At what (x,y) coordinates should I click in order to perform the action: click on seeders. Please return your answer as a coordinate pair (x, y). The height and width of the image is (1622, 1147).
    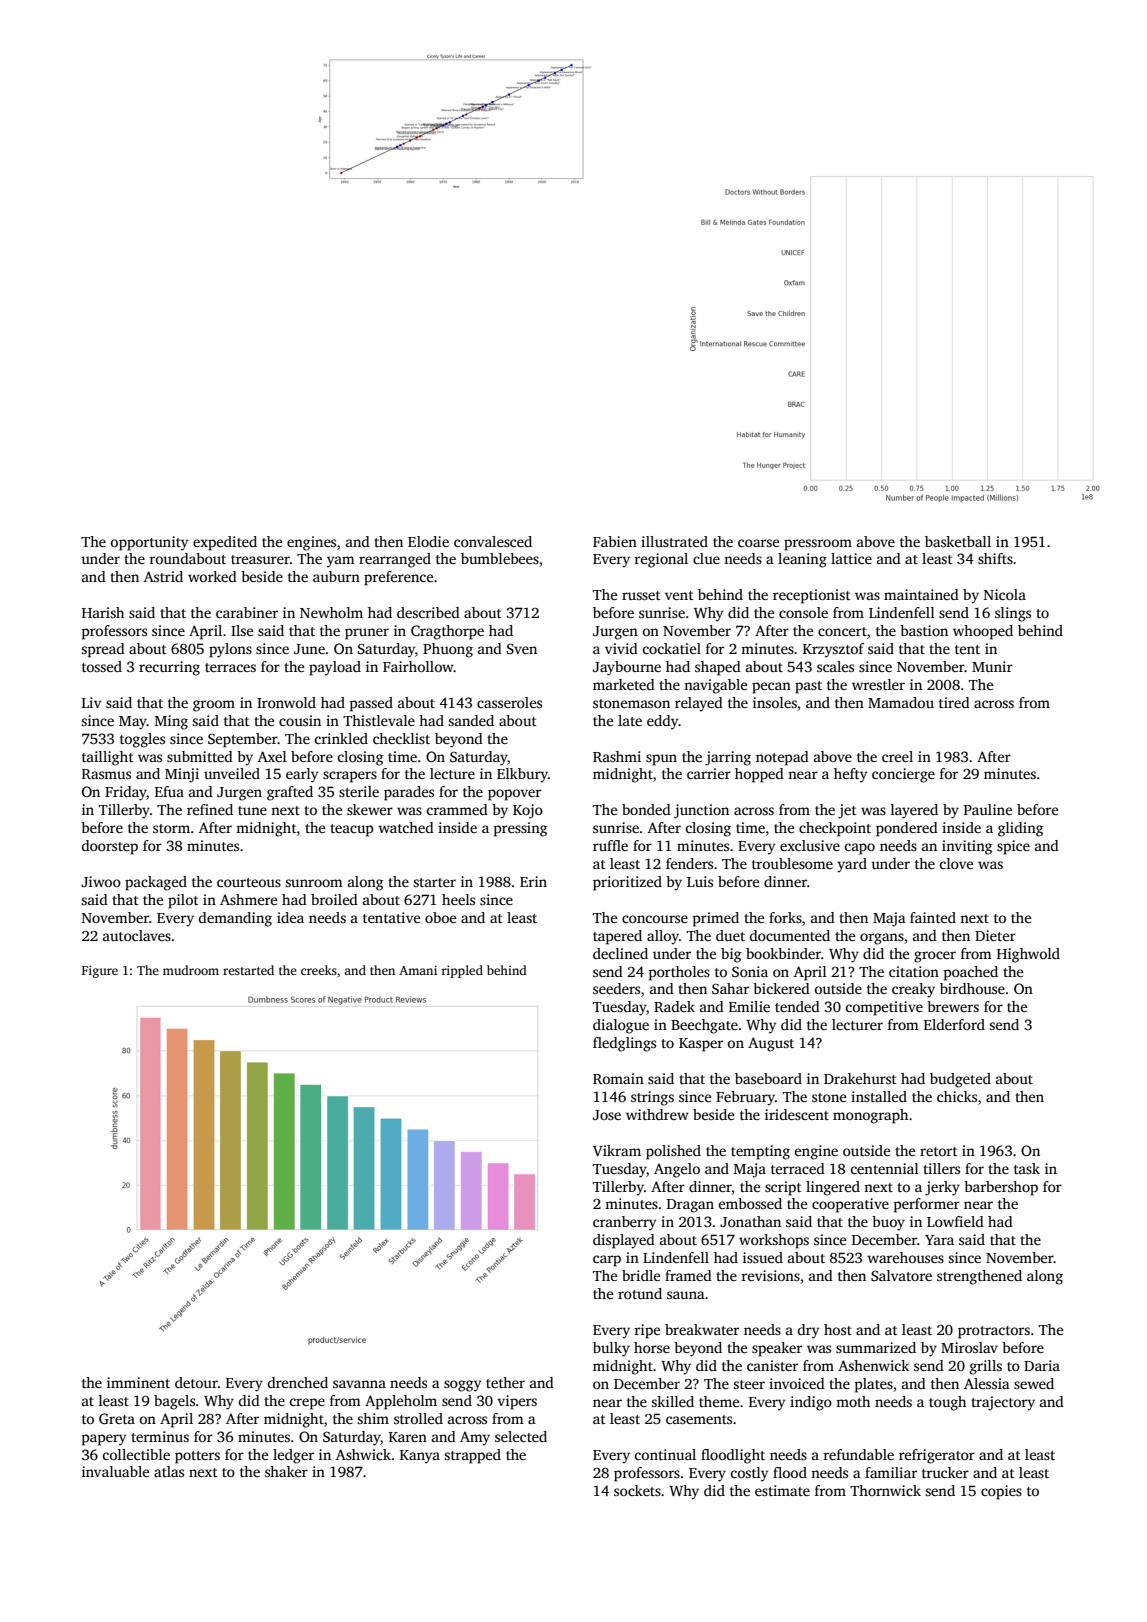
    Looking at the image, I should click on (616, 988).
